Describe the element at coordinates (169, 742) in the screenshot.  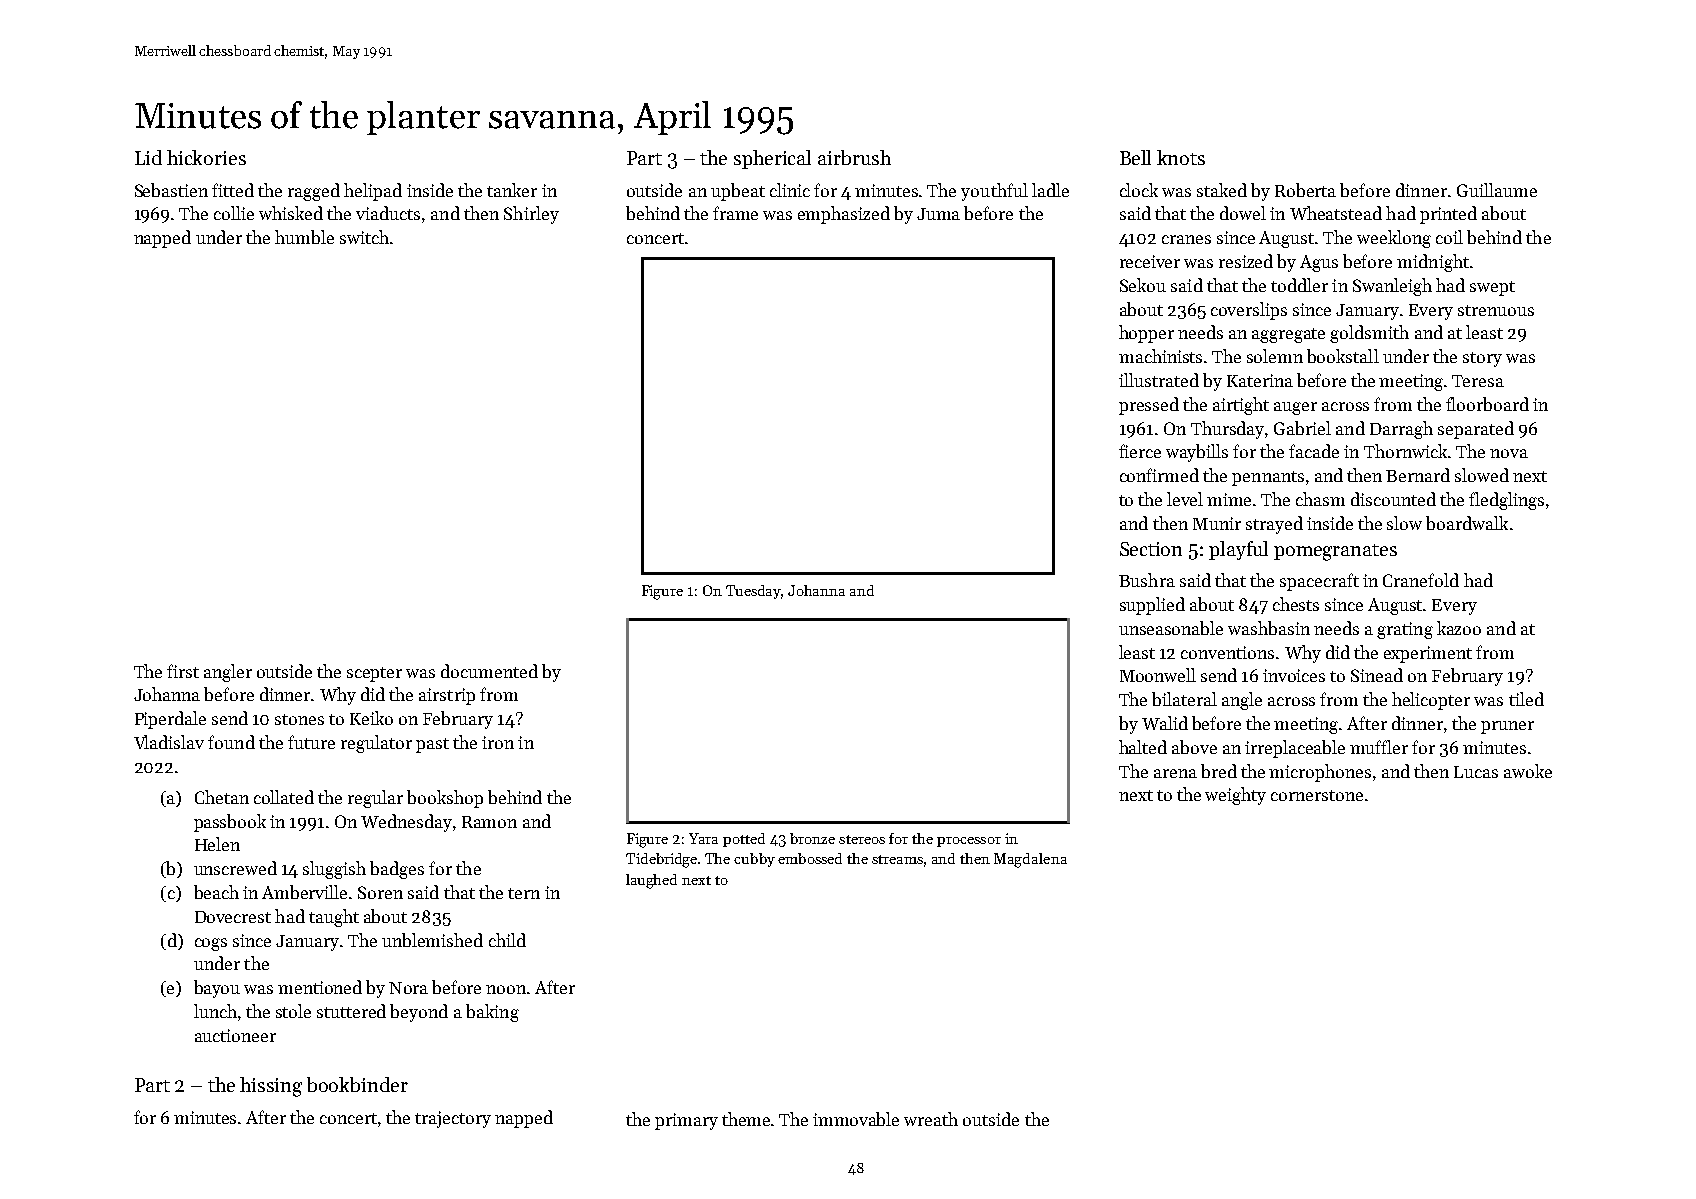
I see `Vladislav` at that location.
